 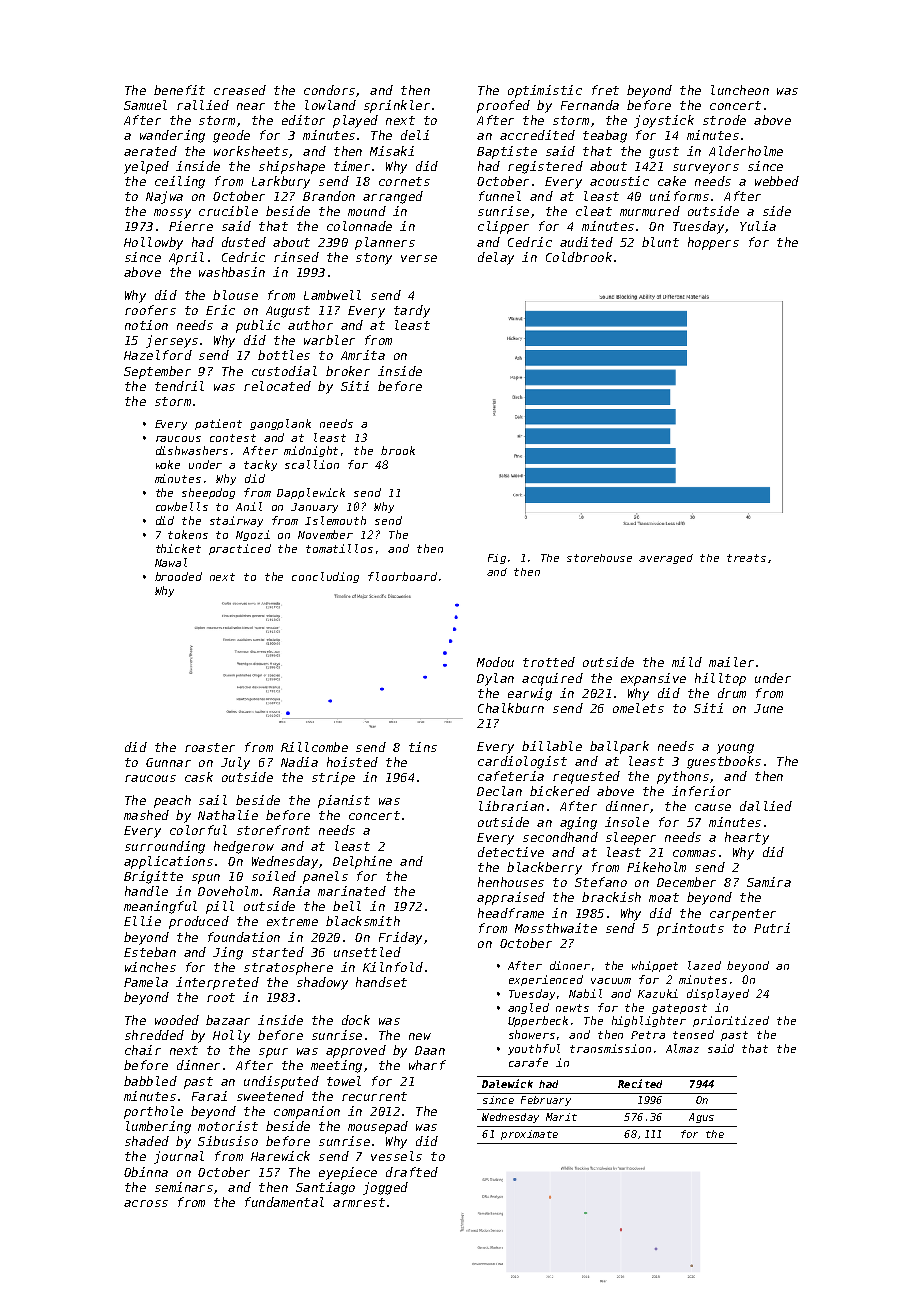 I want to click on tardy, so click(x=412, y=311).
